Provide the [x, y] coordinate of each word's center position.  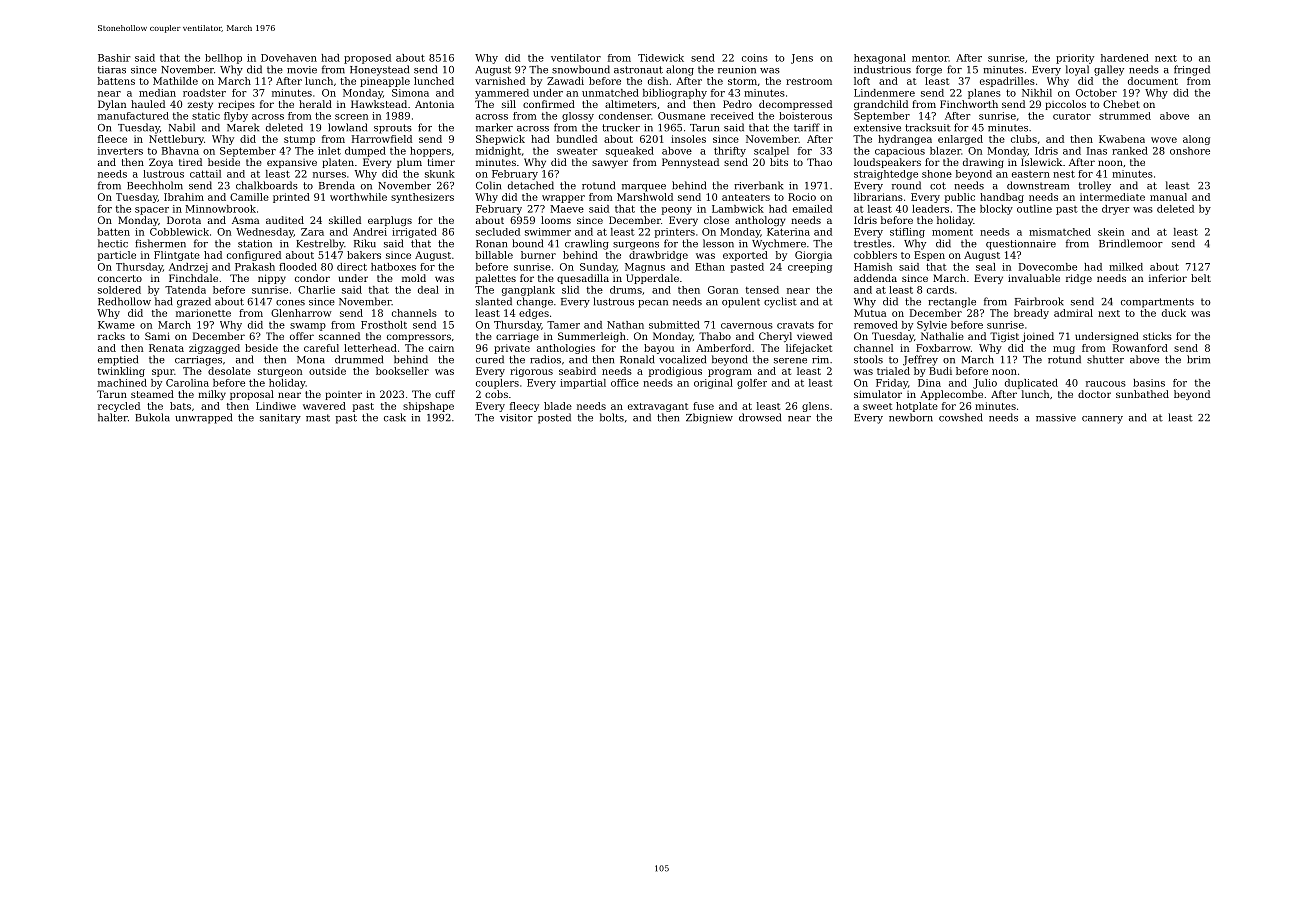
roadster [204, 93]
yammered [502, 94]
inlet [329, 151]
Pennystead [690, 163]
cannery [1102, 420]
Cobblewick [179, 232]
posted [554, 418]
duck [1174, 313]
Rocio [802, 197]
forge [929, 70]
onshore [1190, 151]
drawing [983, 163]
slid [570, 290]
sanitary [280, 419]
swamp [308, 327]
